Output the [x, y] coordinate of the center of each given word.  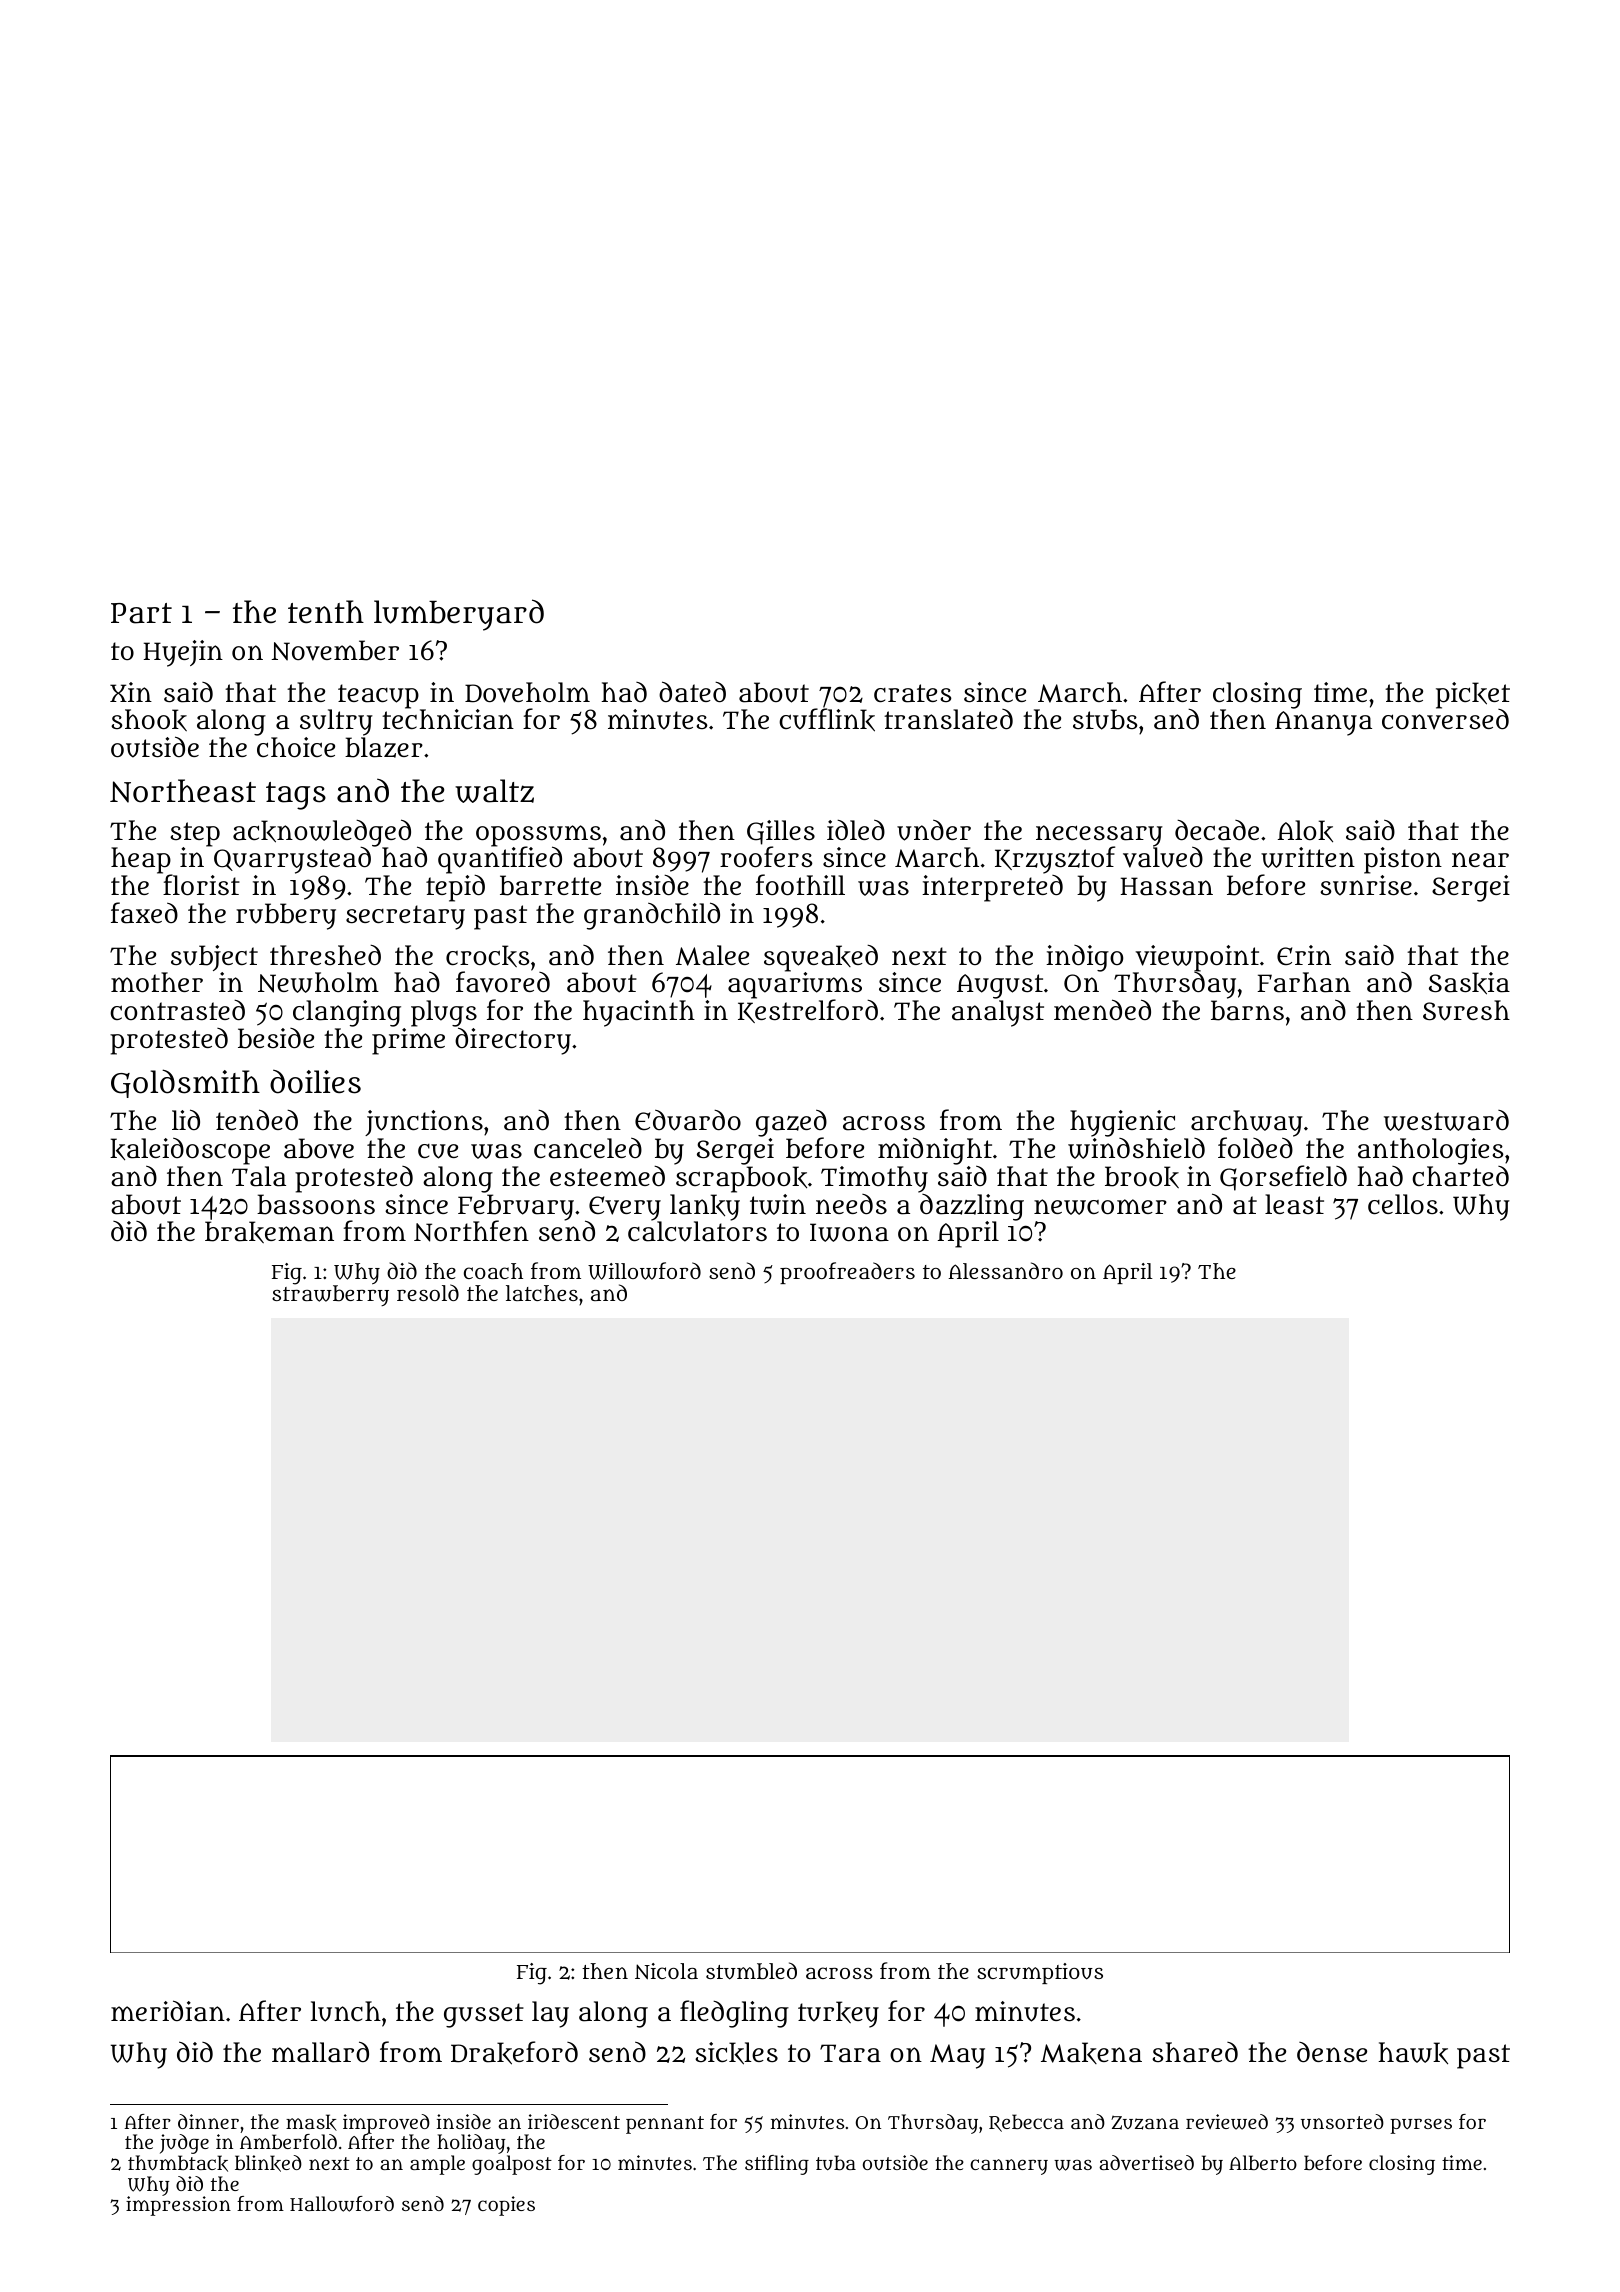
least [1294, 1204]
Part [141, 613]
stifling [777, 2165]
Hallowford [342, 2204]
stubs [1105, 719]
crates [913, 693]
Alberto [1263, 2162]
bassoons [316, 1204]
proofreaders [847, 1273]
